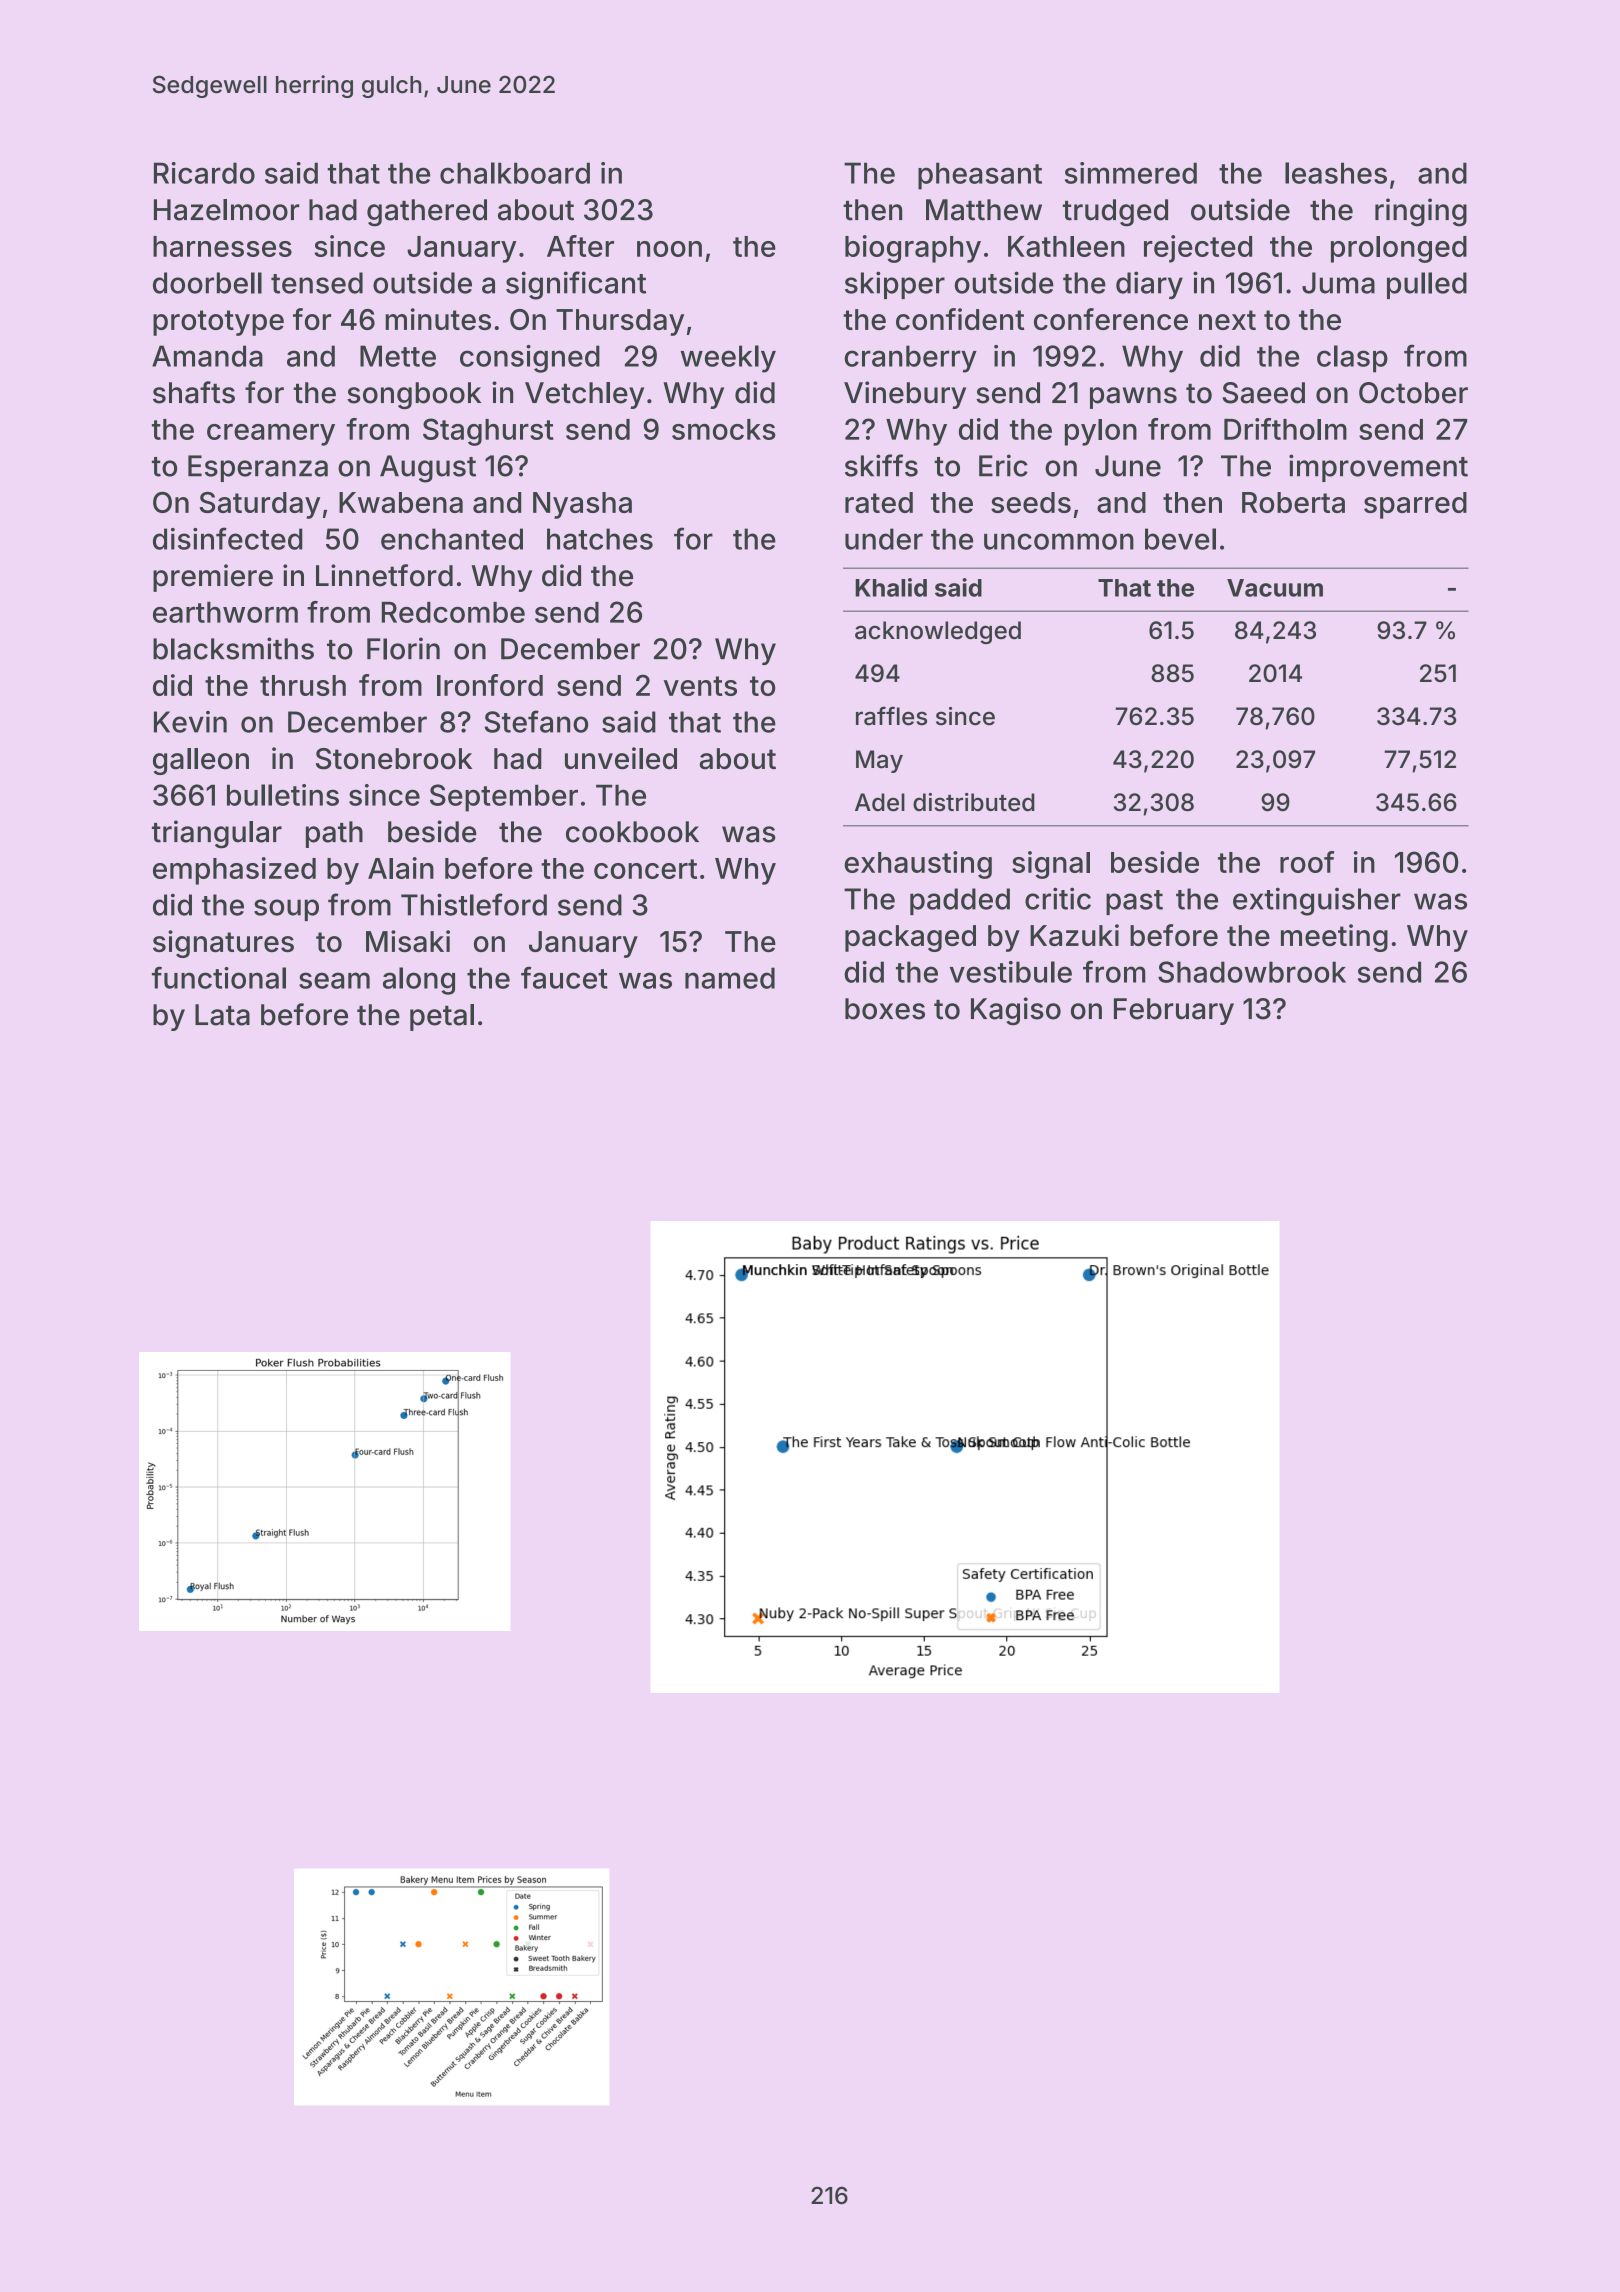 The width and height of the screenshot is (1620, 2292). I want to click on Vacuum, so click(1275, 588).
